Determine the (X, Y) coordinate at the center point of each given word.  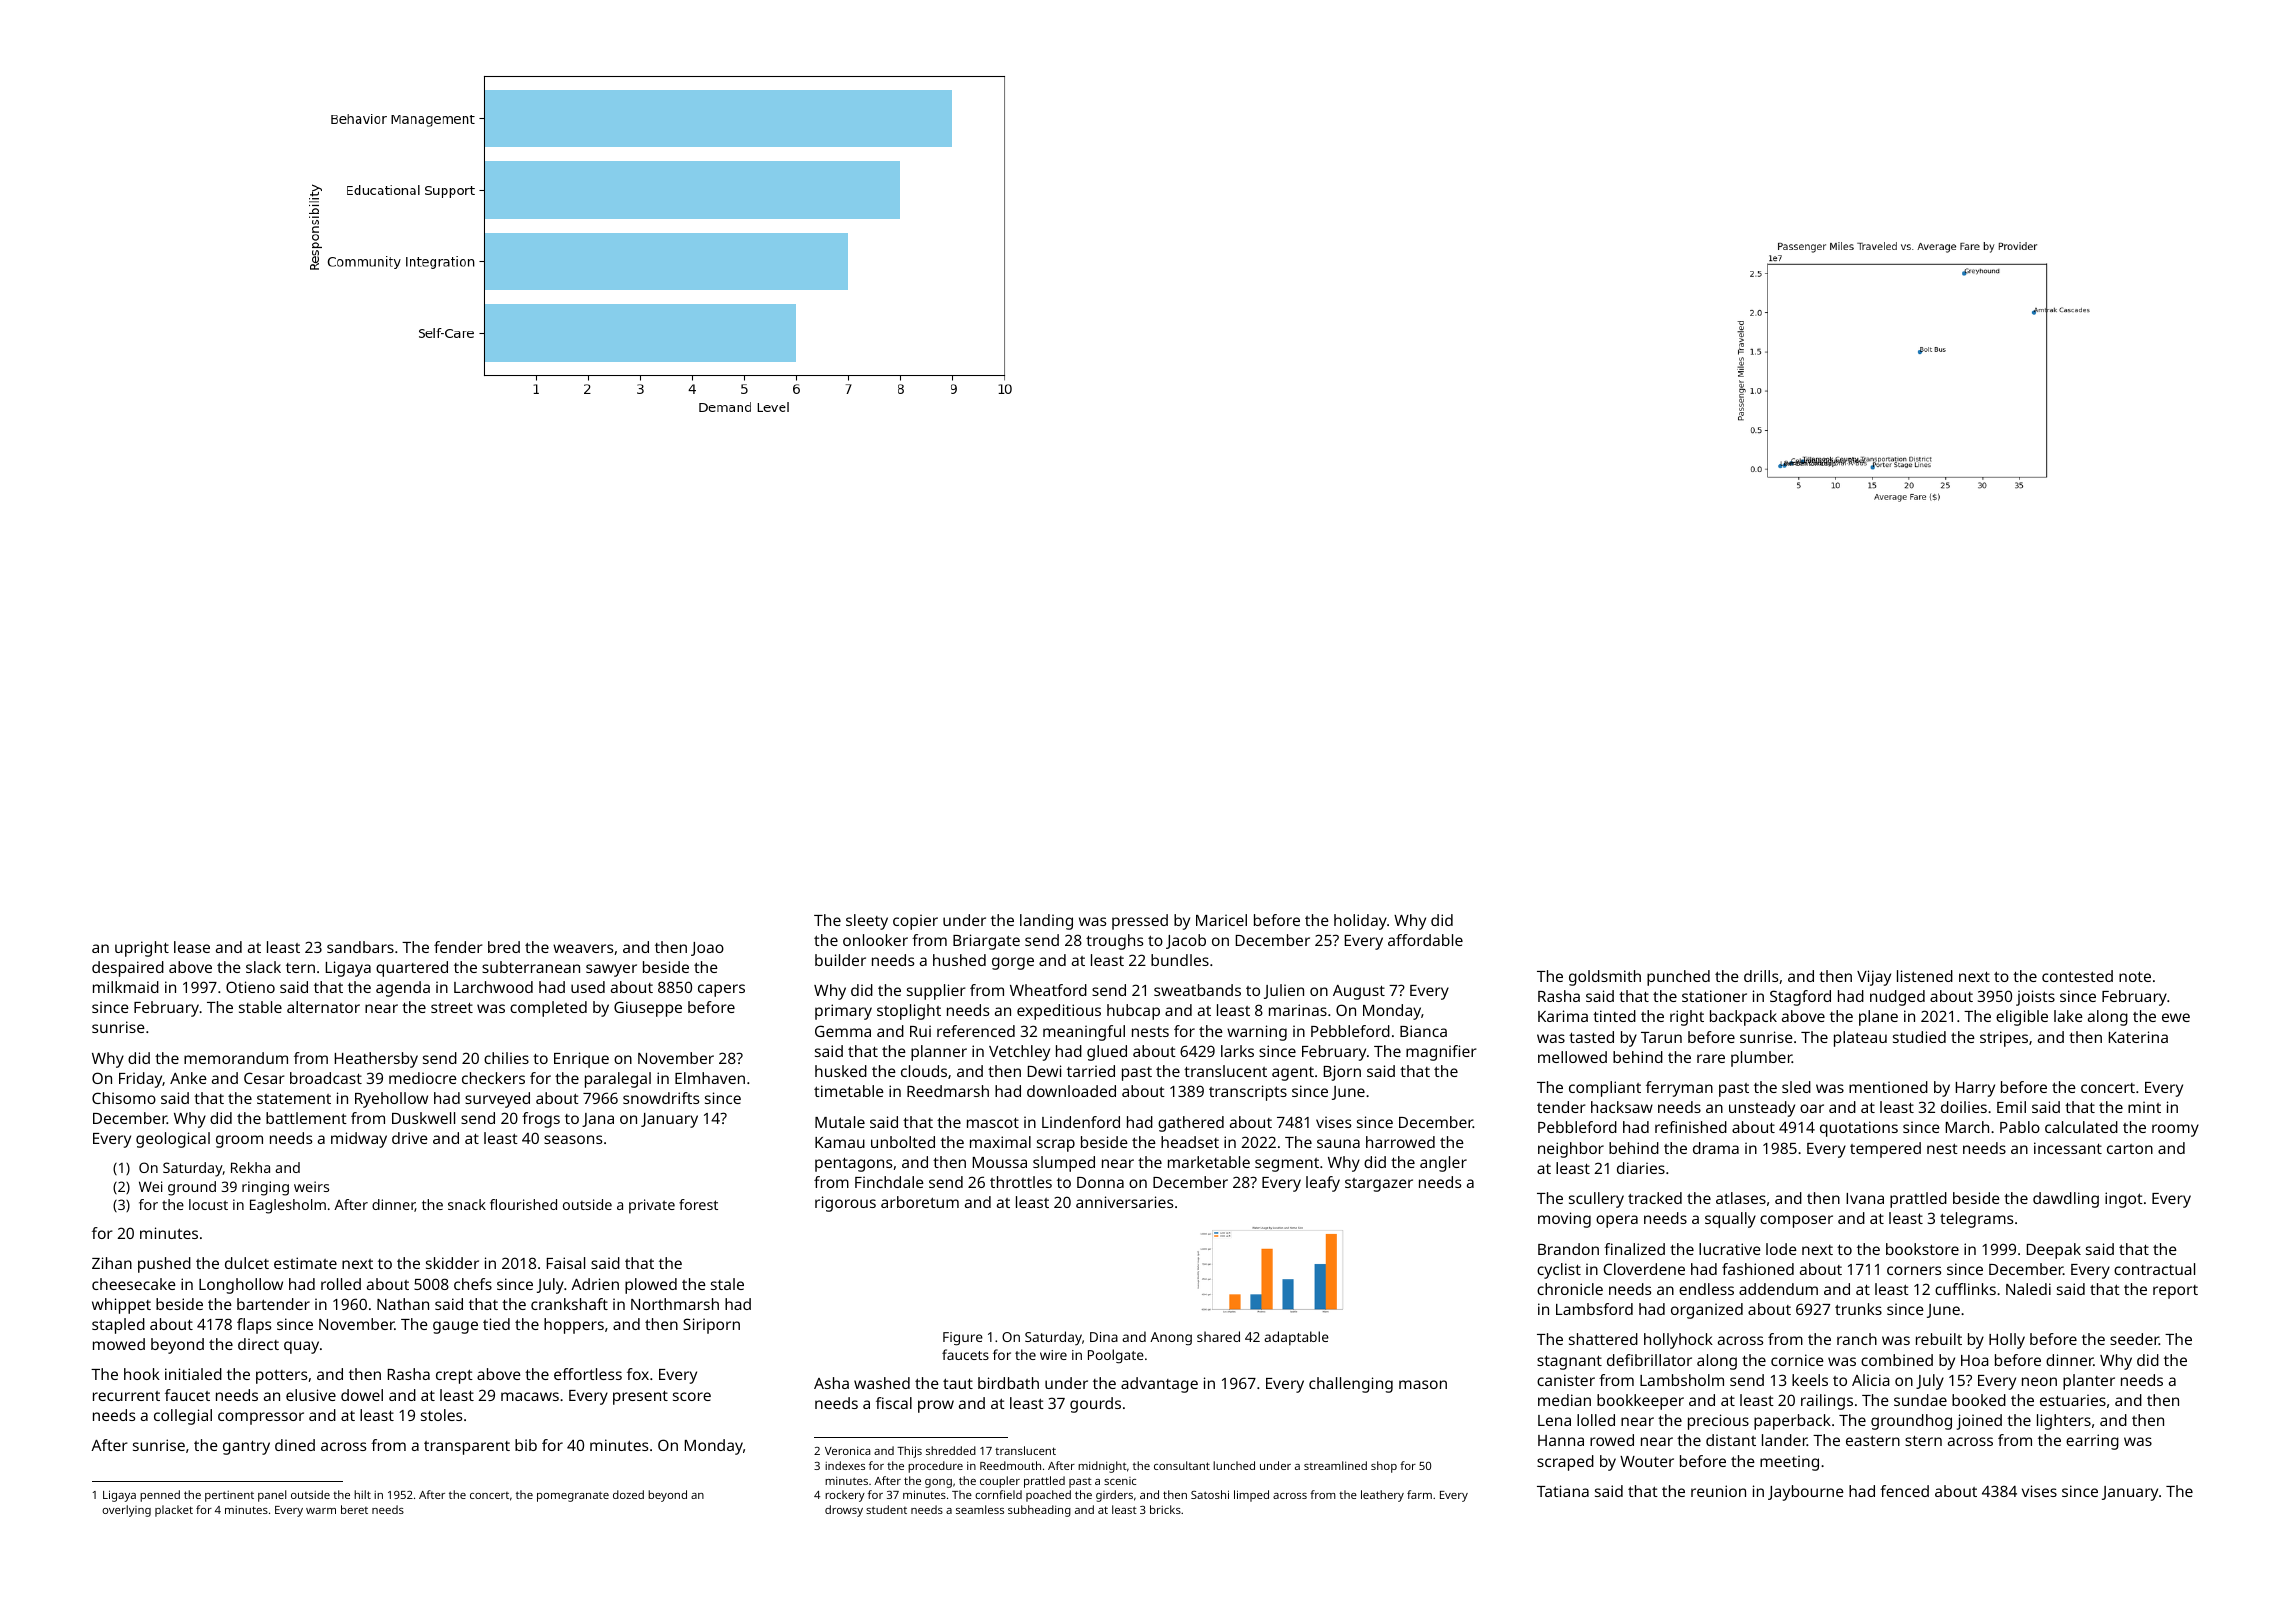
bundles (1180, 960)
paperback (1792, 1422)
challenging (1351, 1385)
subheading (1039, 1511)
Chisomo (124, 1098)
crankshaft (569, 1304)
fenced (1904, 1491)
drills (1761, 976)
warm (321, 1511)
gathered (1191, 1124)
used (588, 987)
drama (1716, 1148)
